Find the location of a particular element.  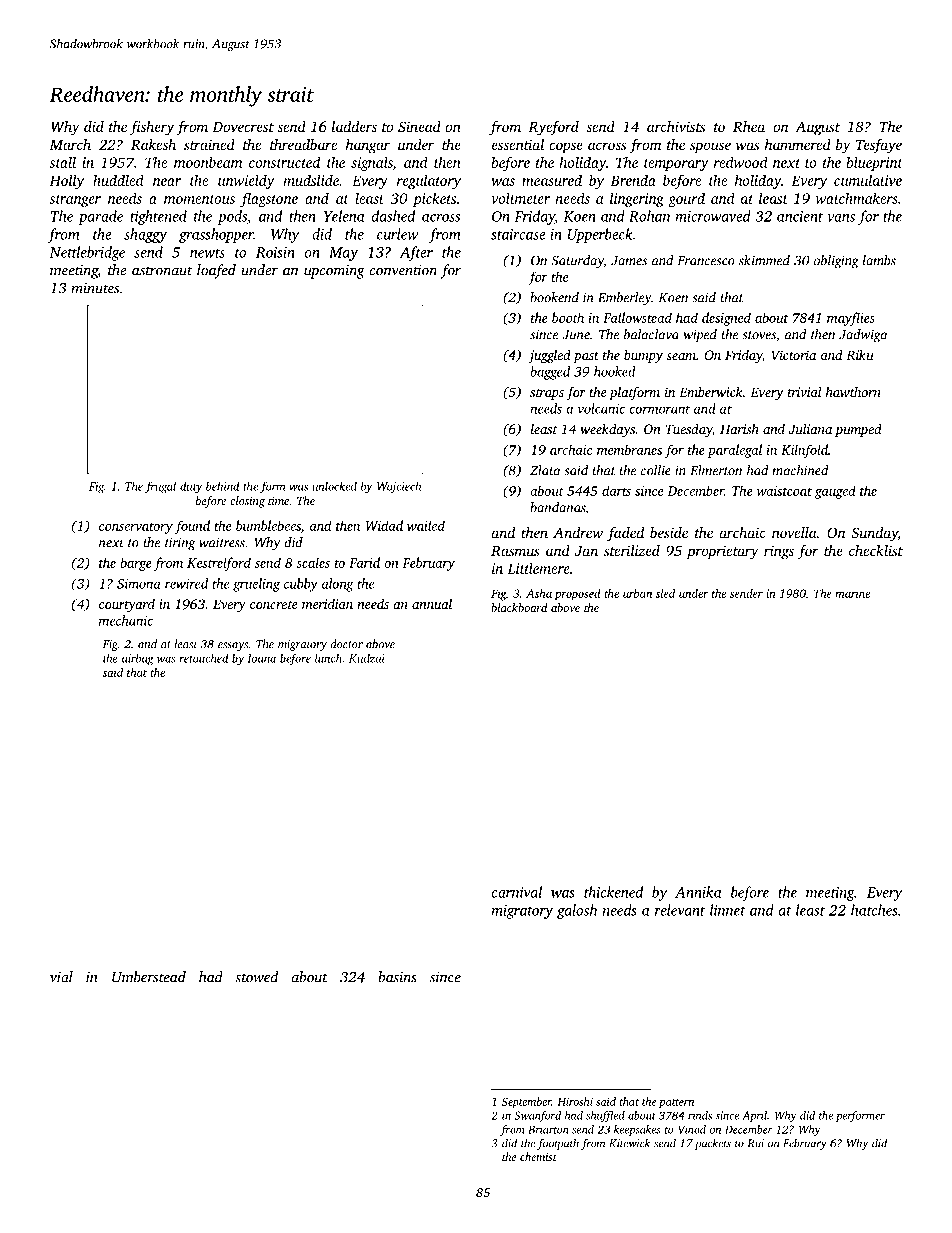

frugal is located at coordinates (160, 488).
